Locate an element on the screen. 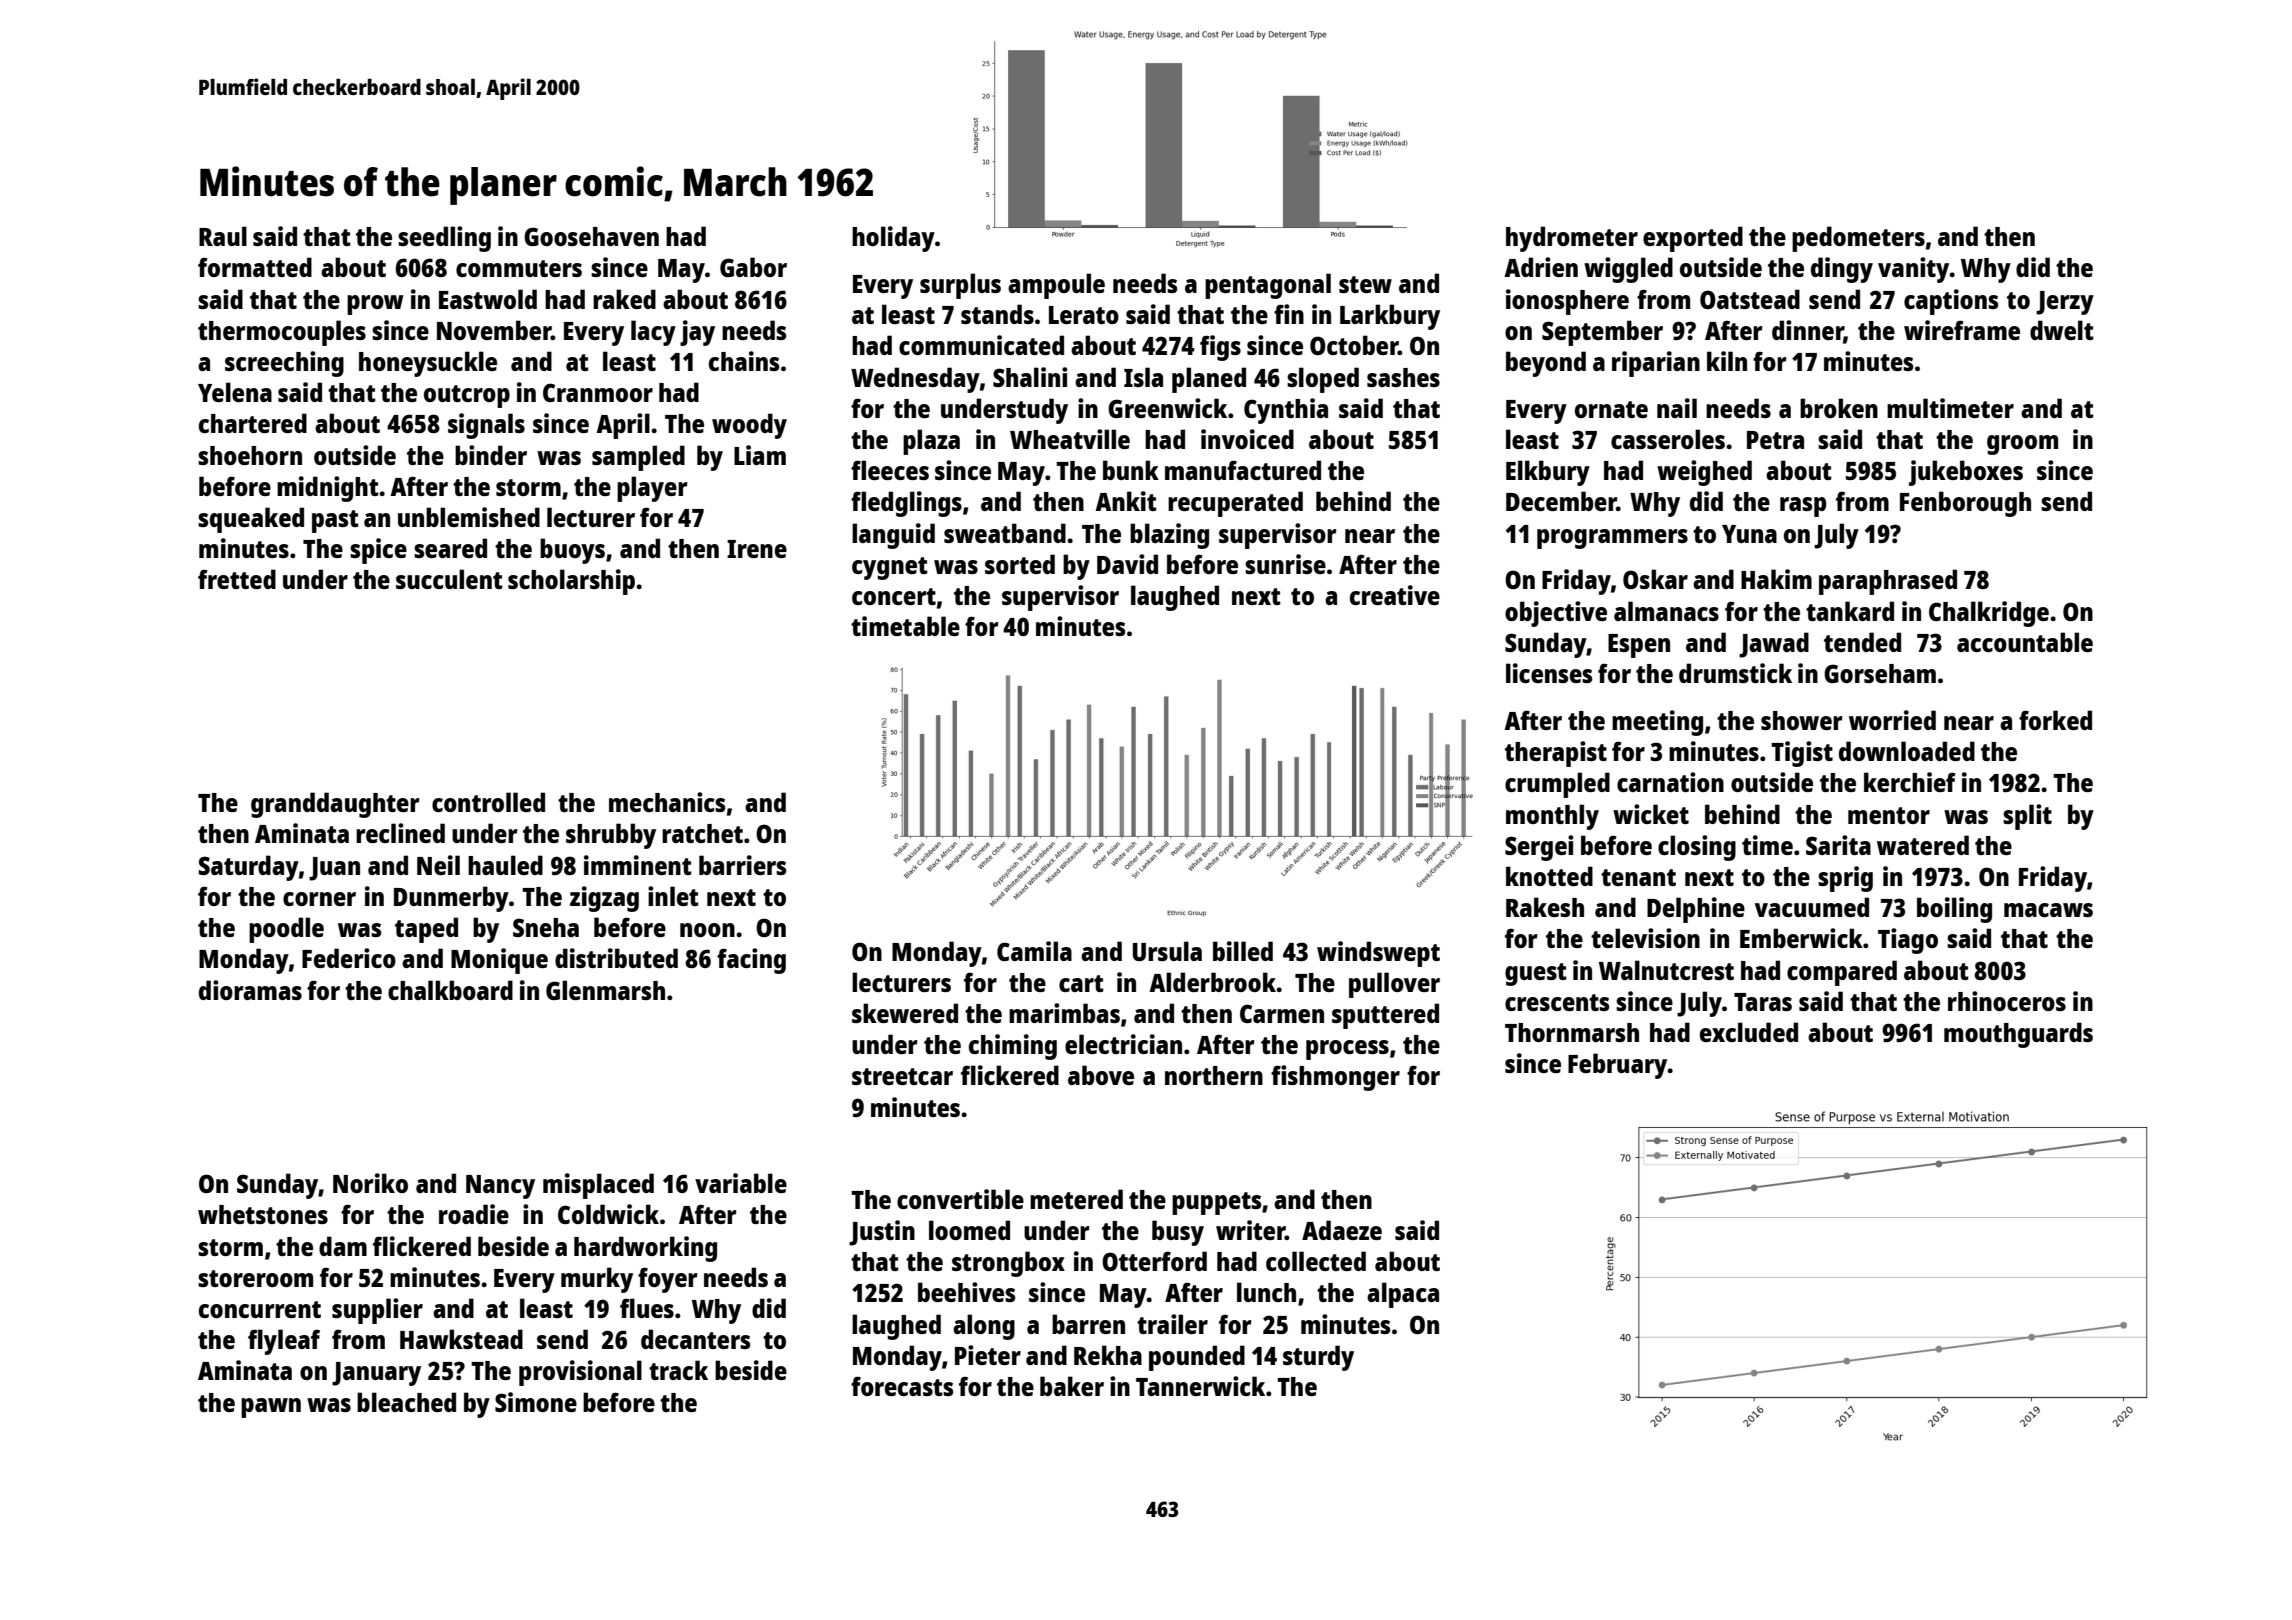 This screenshot has height=1620, width=2292. Wheatville is located at coordinates (1070, 439).
